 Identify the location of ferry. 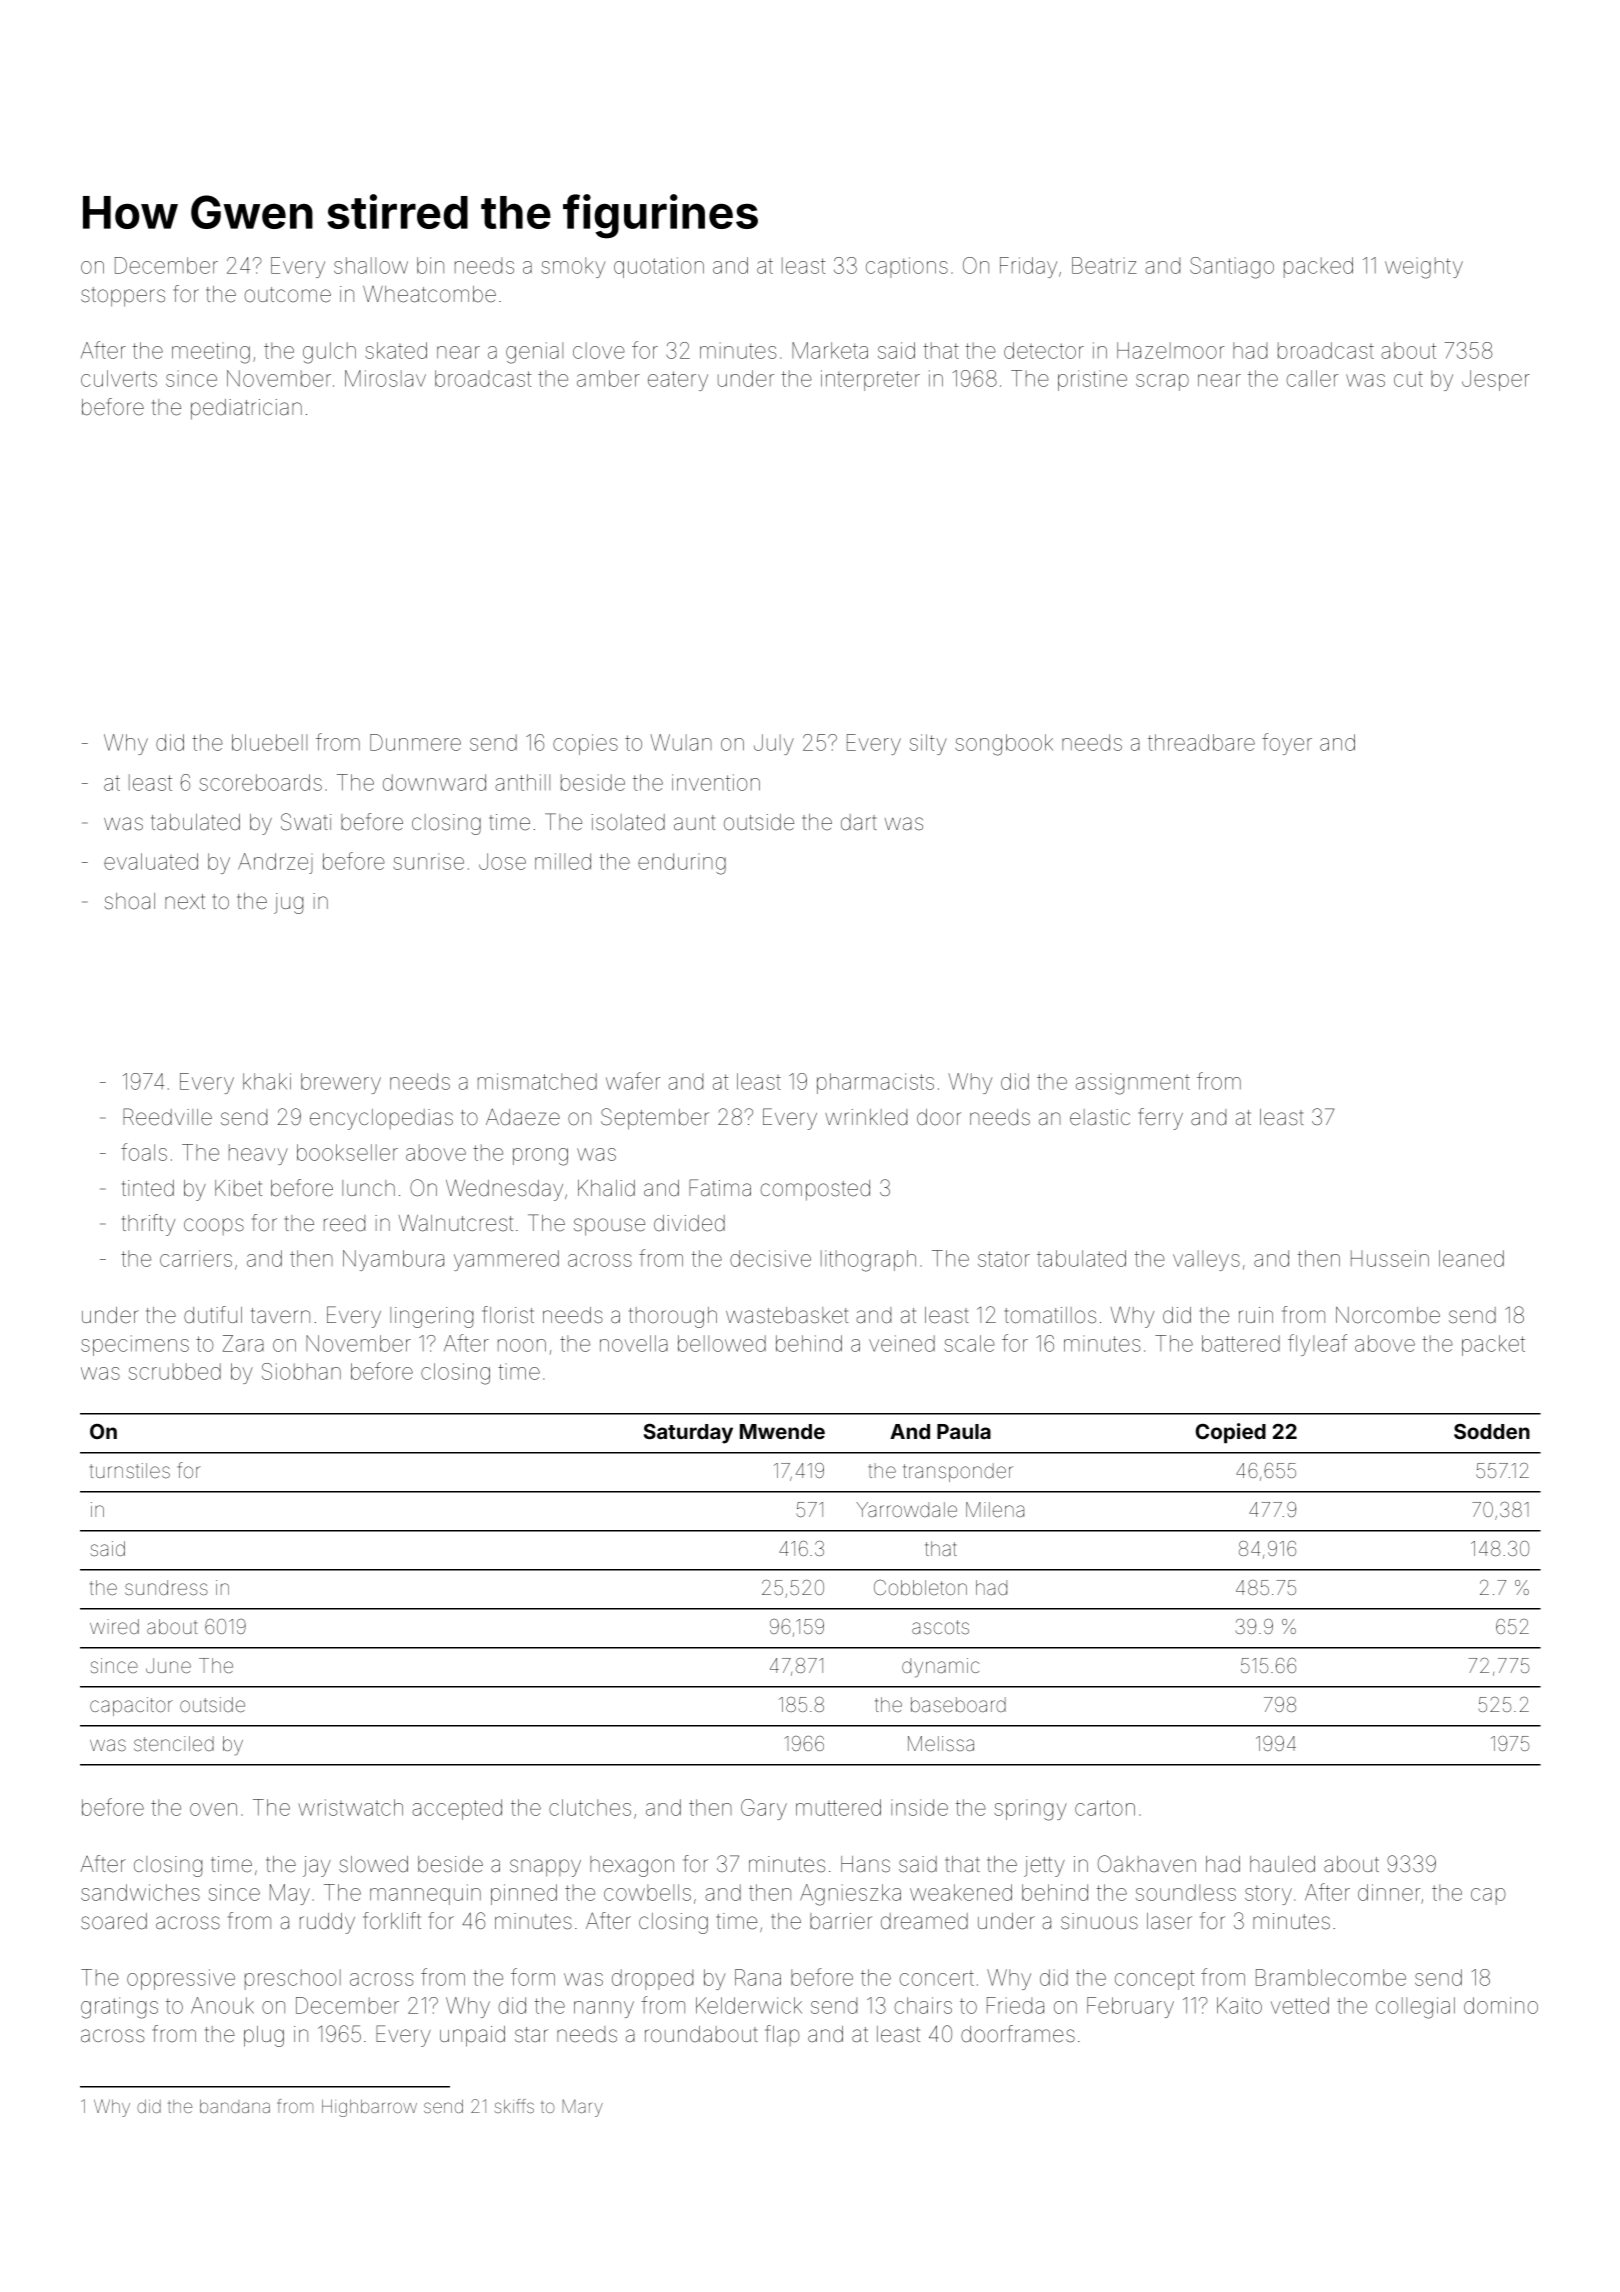
(1160, 1119).
